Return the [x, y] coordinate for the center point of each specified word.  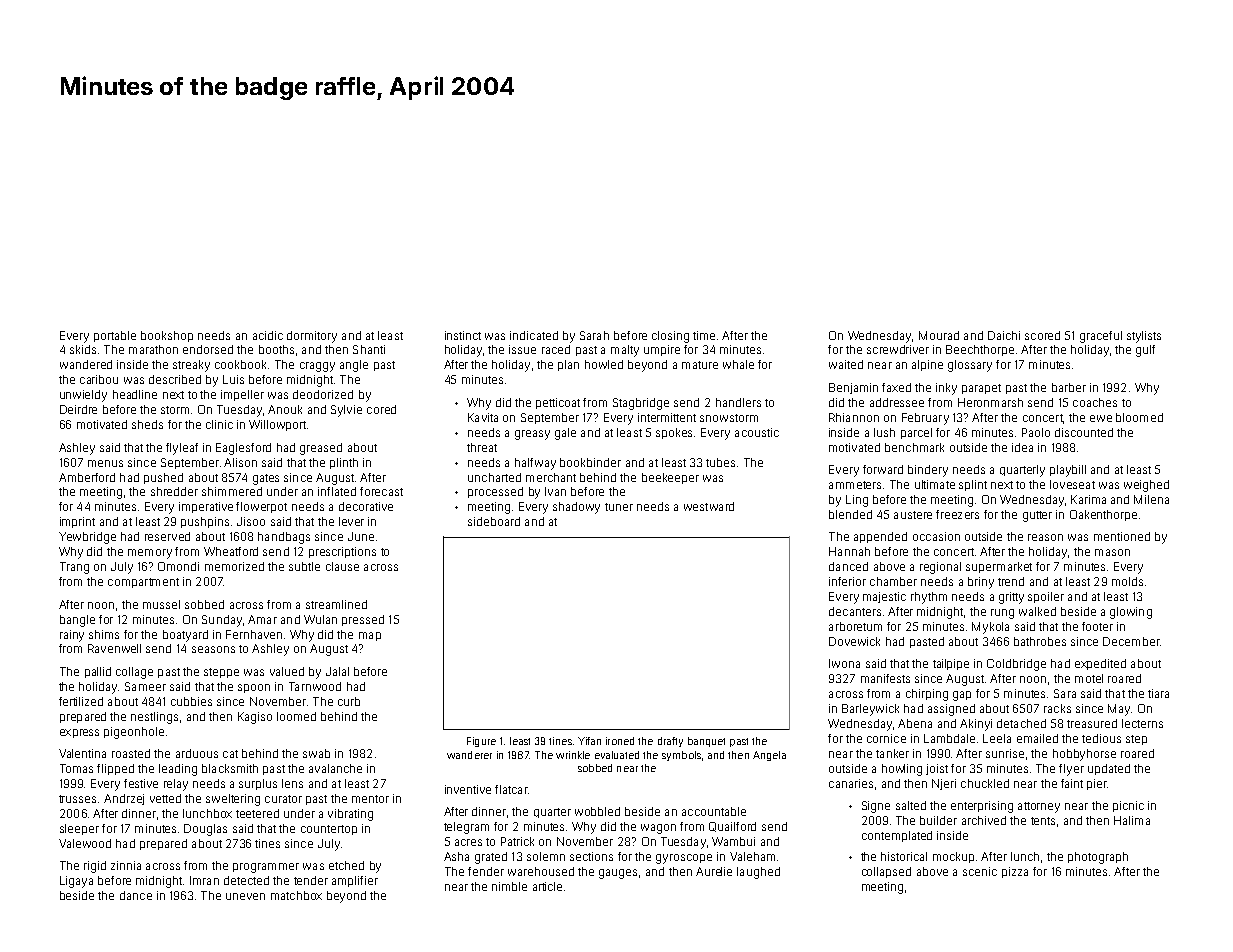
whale [738, 364]
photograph [1098, 858]
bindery [928, 471]
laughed [758, 873]
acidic [268, 335]
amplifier [355, 881]
